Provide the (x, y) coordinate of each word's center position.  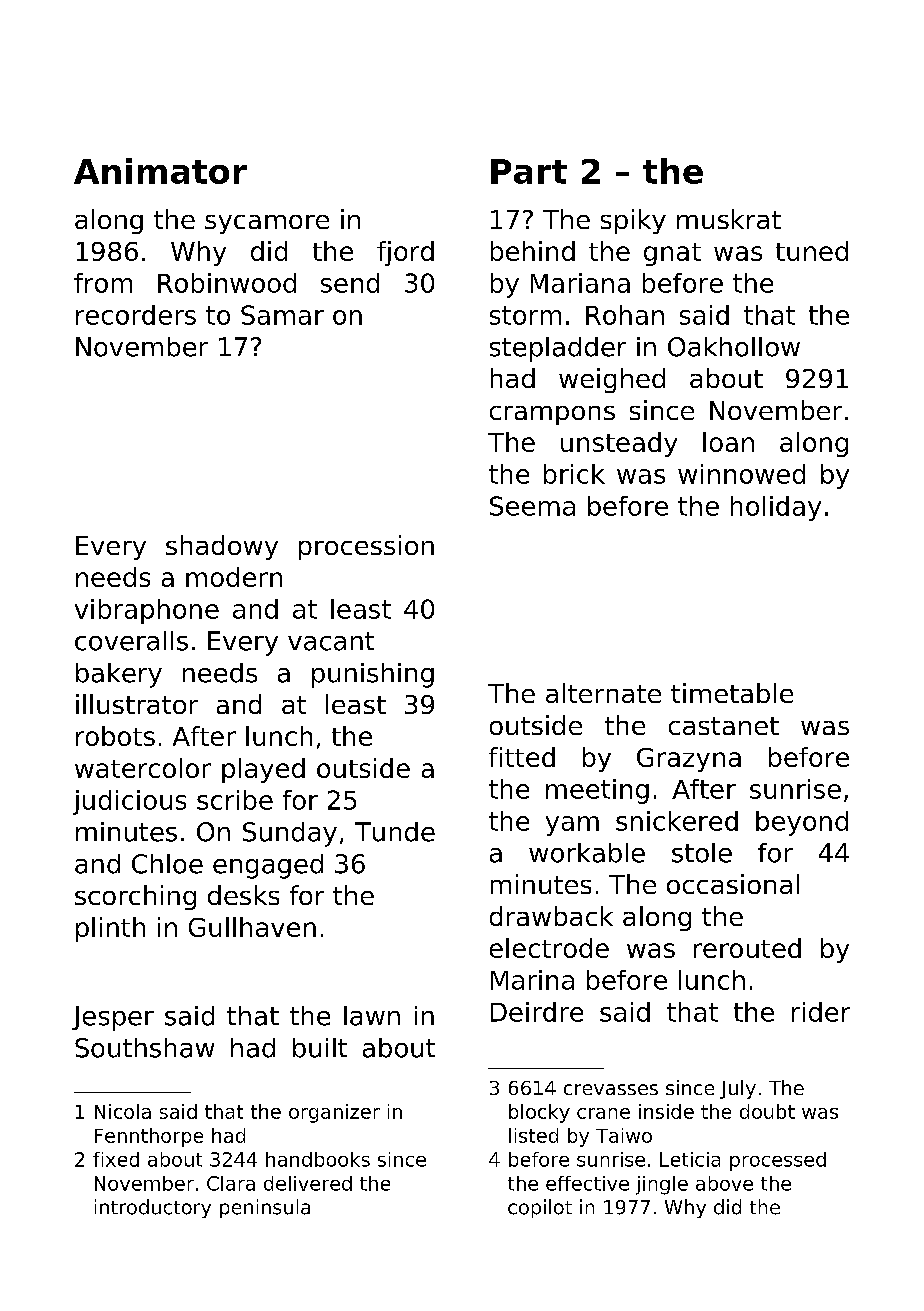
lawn (372, 1016)
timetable (732, 693)
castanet (724, 726)
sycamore (267, 224)
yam (572, 826)
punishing (373, 675)
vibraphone (147, 611)
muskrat (729, 219)
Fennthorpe (149, 1137)
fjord (405, 253)
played (263, 770)
